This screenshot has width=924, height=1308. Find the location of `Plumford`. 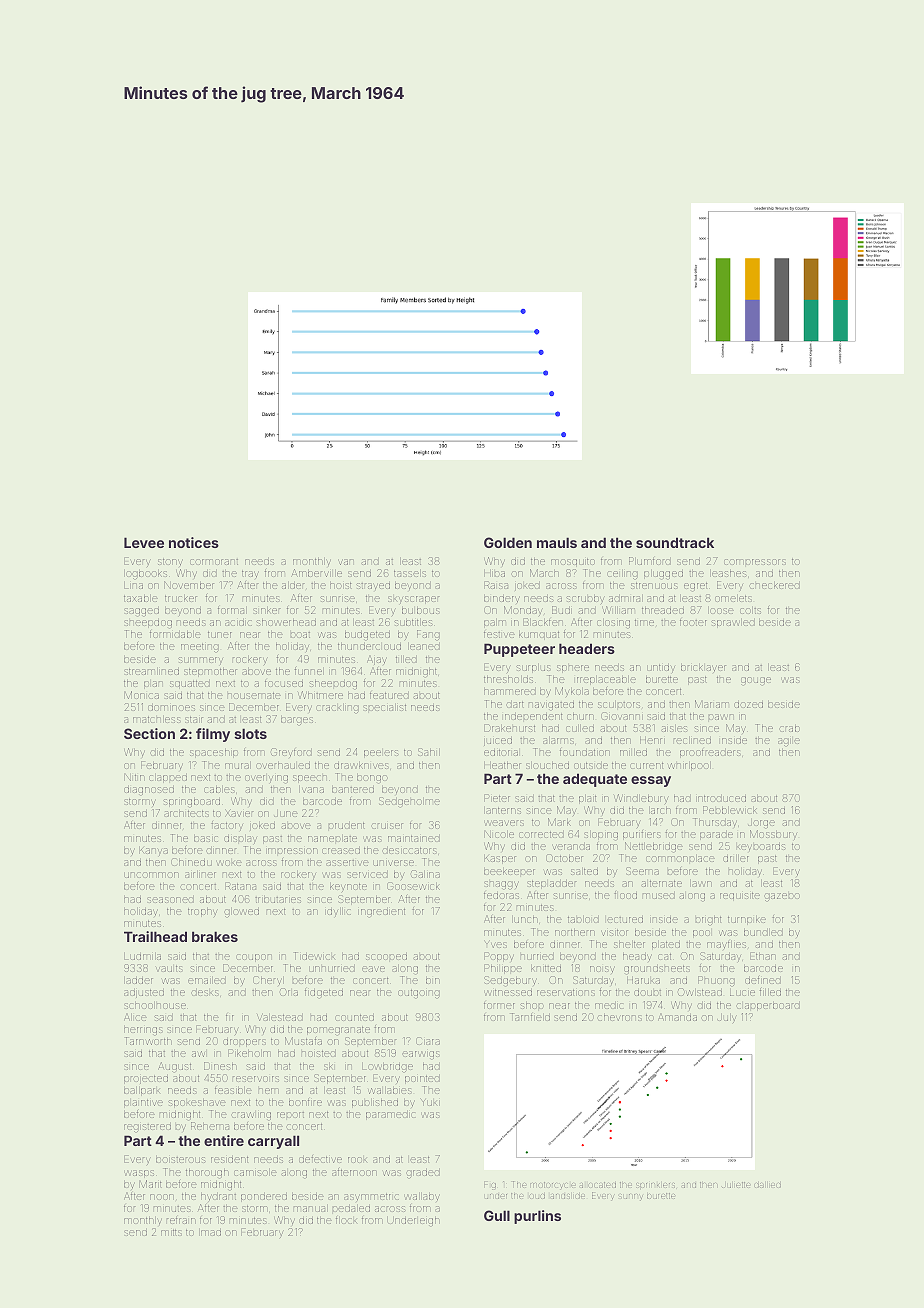

Plumford is located at coordinates (650, 561).
